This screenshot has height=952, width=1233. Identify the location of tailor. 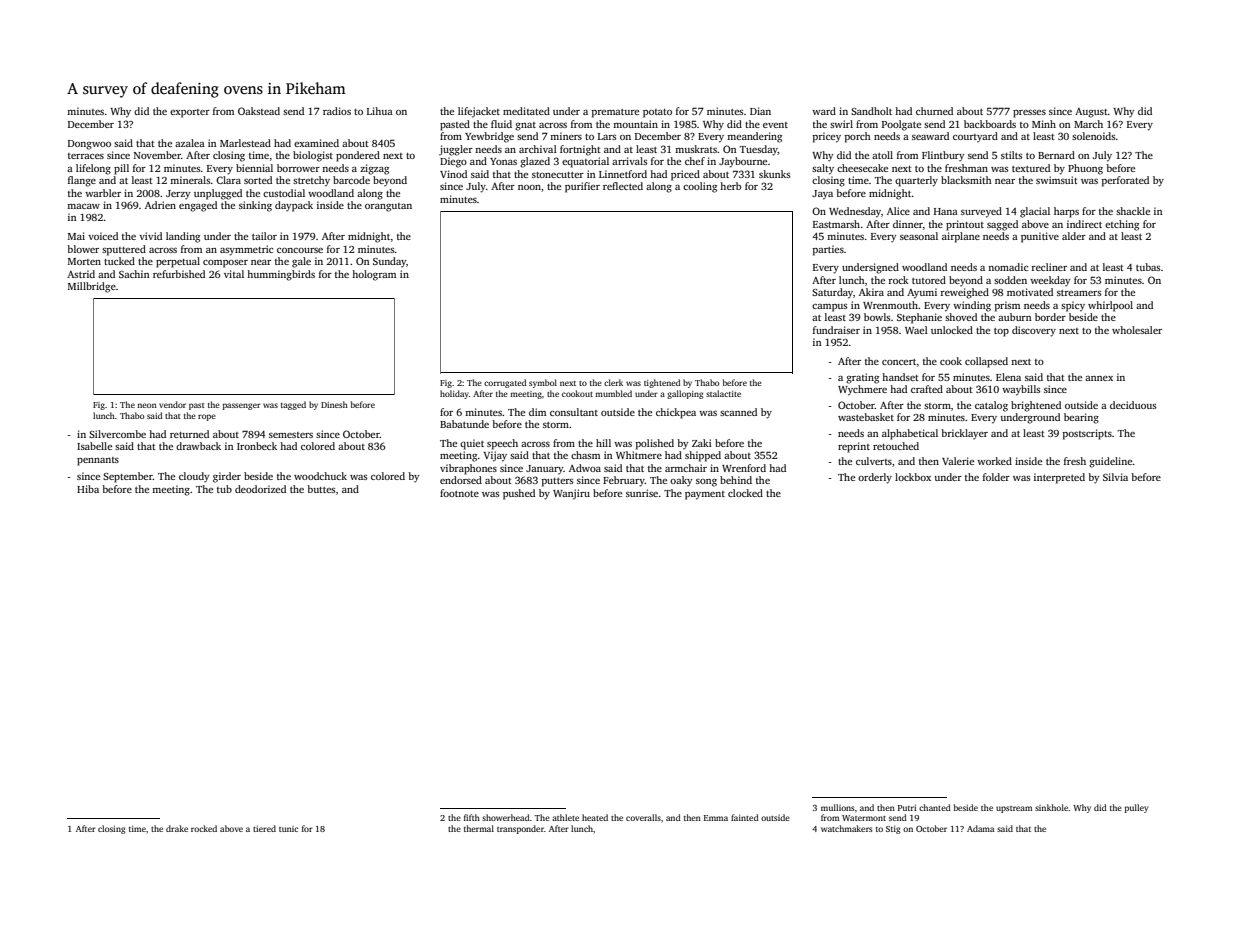
(264, 236).
